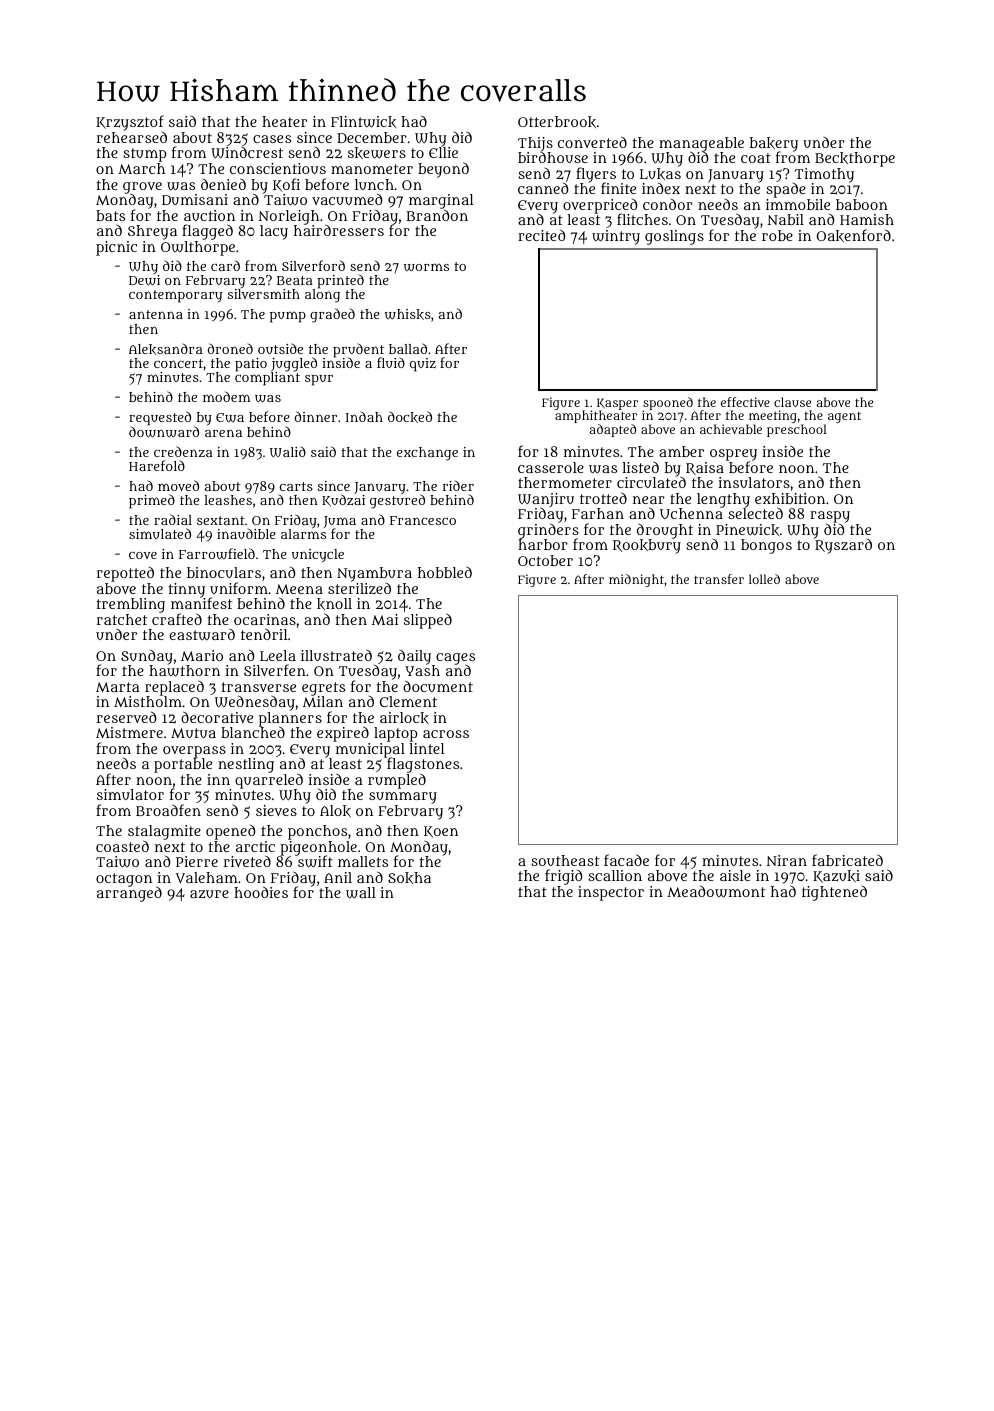 The image size is (994, 1411). Describe the element at coordinates (197, 861) in the screenshot. I see `Pierre` at that location.
